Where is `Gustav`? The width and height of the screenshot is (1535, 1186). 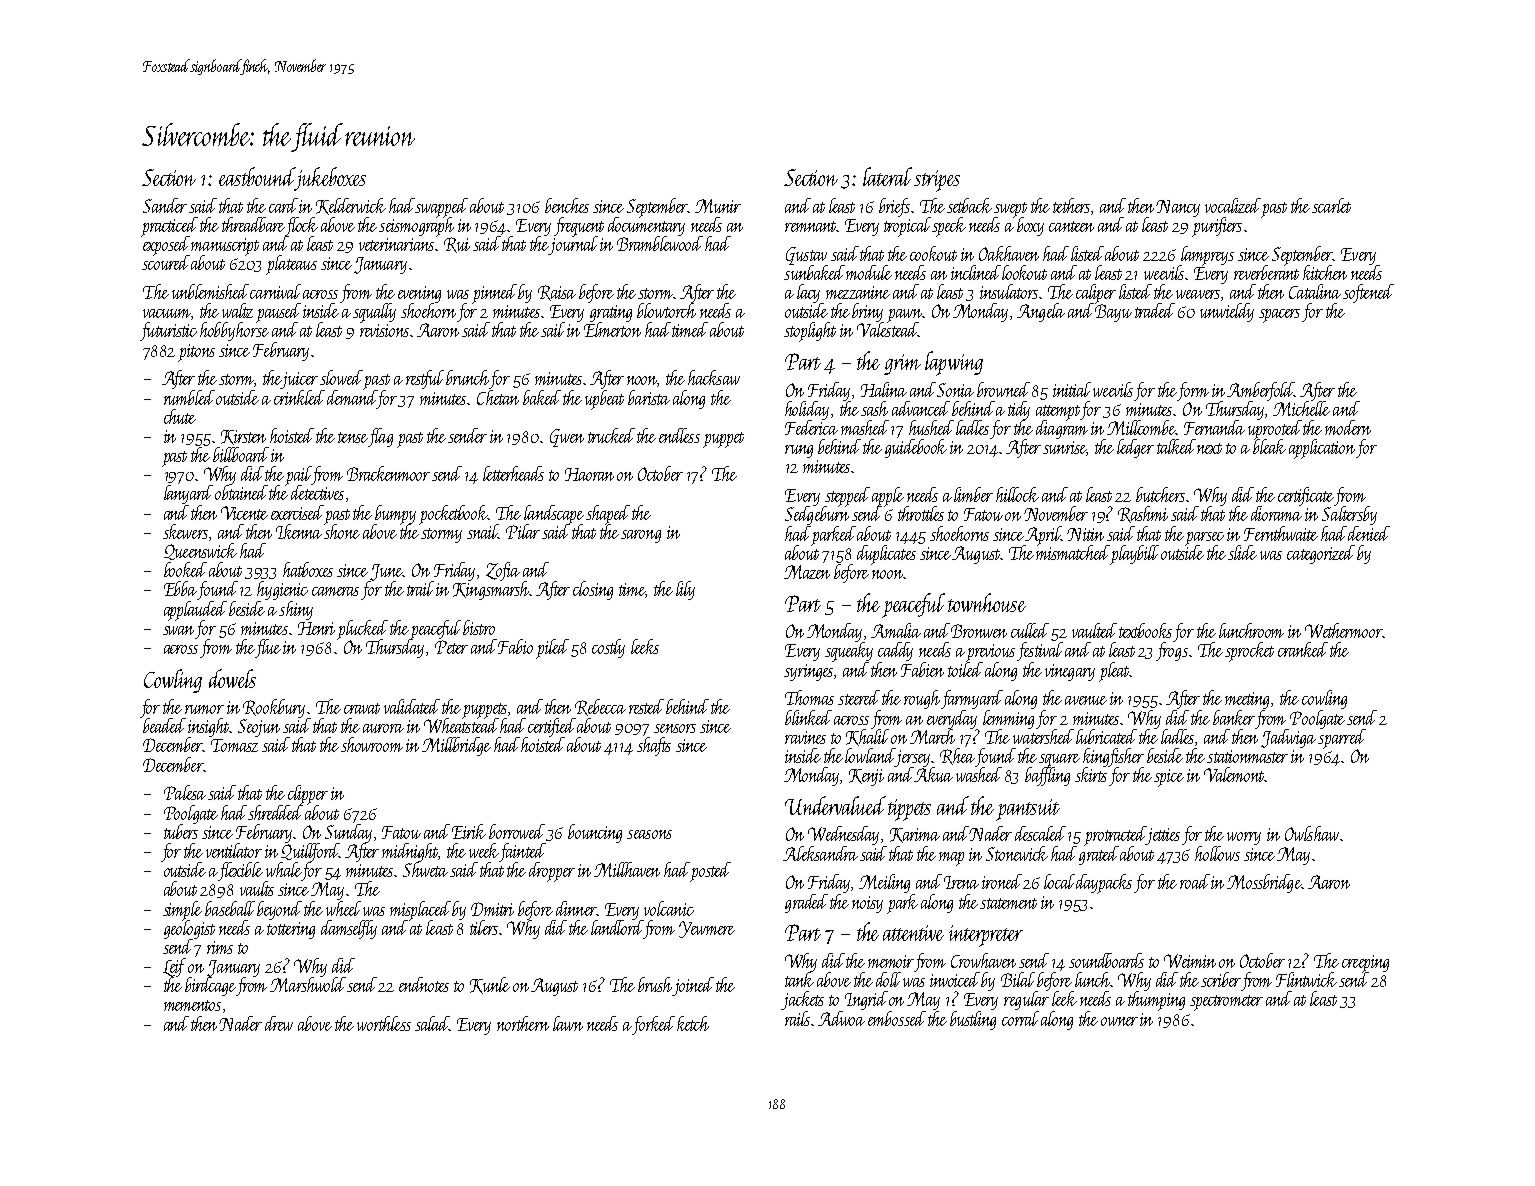 Gustav is located at coordinates (806, 255).
